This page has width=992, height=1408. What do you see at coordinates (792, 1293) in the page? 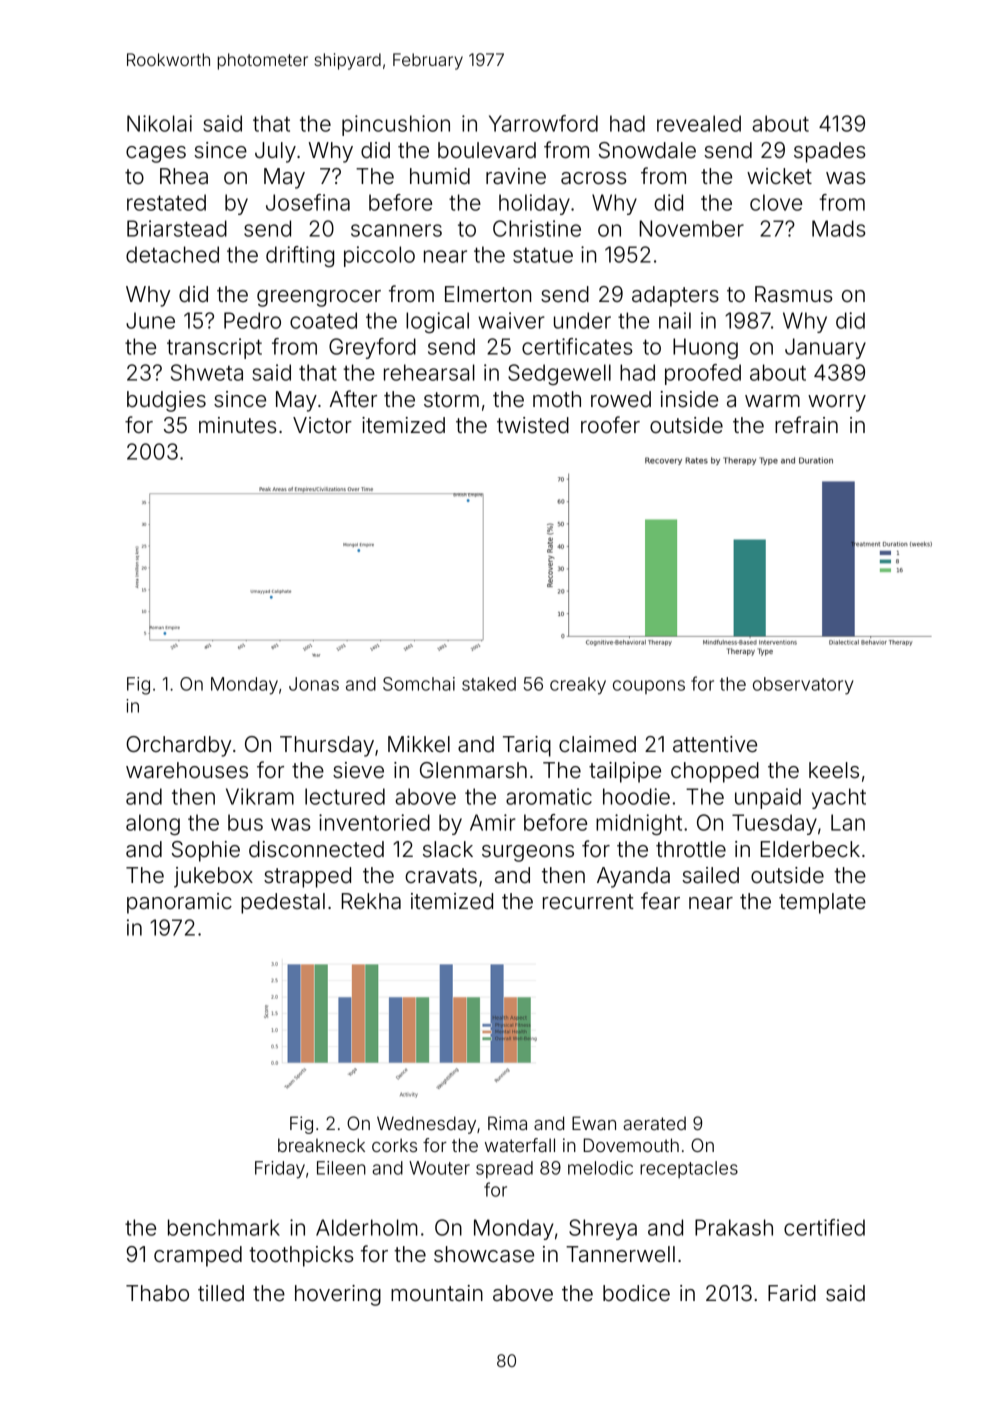
I see `Farid` at bounding box center [792, 1293].
